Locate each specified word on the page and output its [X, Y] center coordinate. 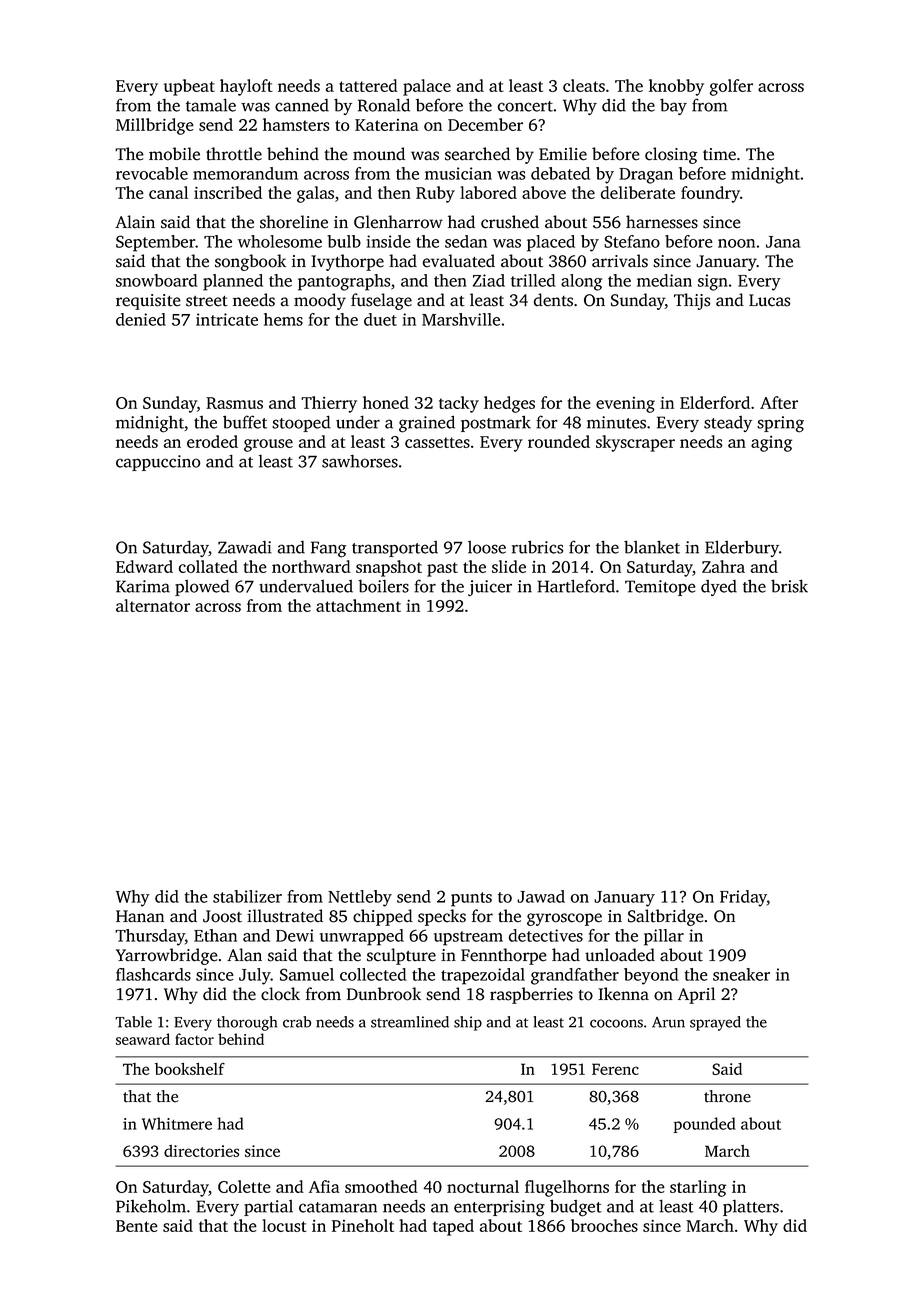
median [664, 280]
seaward [143, 1039]
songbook [250, 262]
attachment [358, 605]
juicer [490, 588]
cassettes [437, 442]
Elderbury [742, 549]
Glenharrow [398, 222]
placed [551, 243]
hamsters [296, 124]
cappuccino [158, 463]
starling [698, 1188]
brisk [789, 586]
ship [468, 1023]
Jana [783, 242]
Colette [244, 1186]
